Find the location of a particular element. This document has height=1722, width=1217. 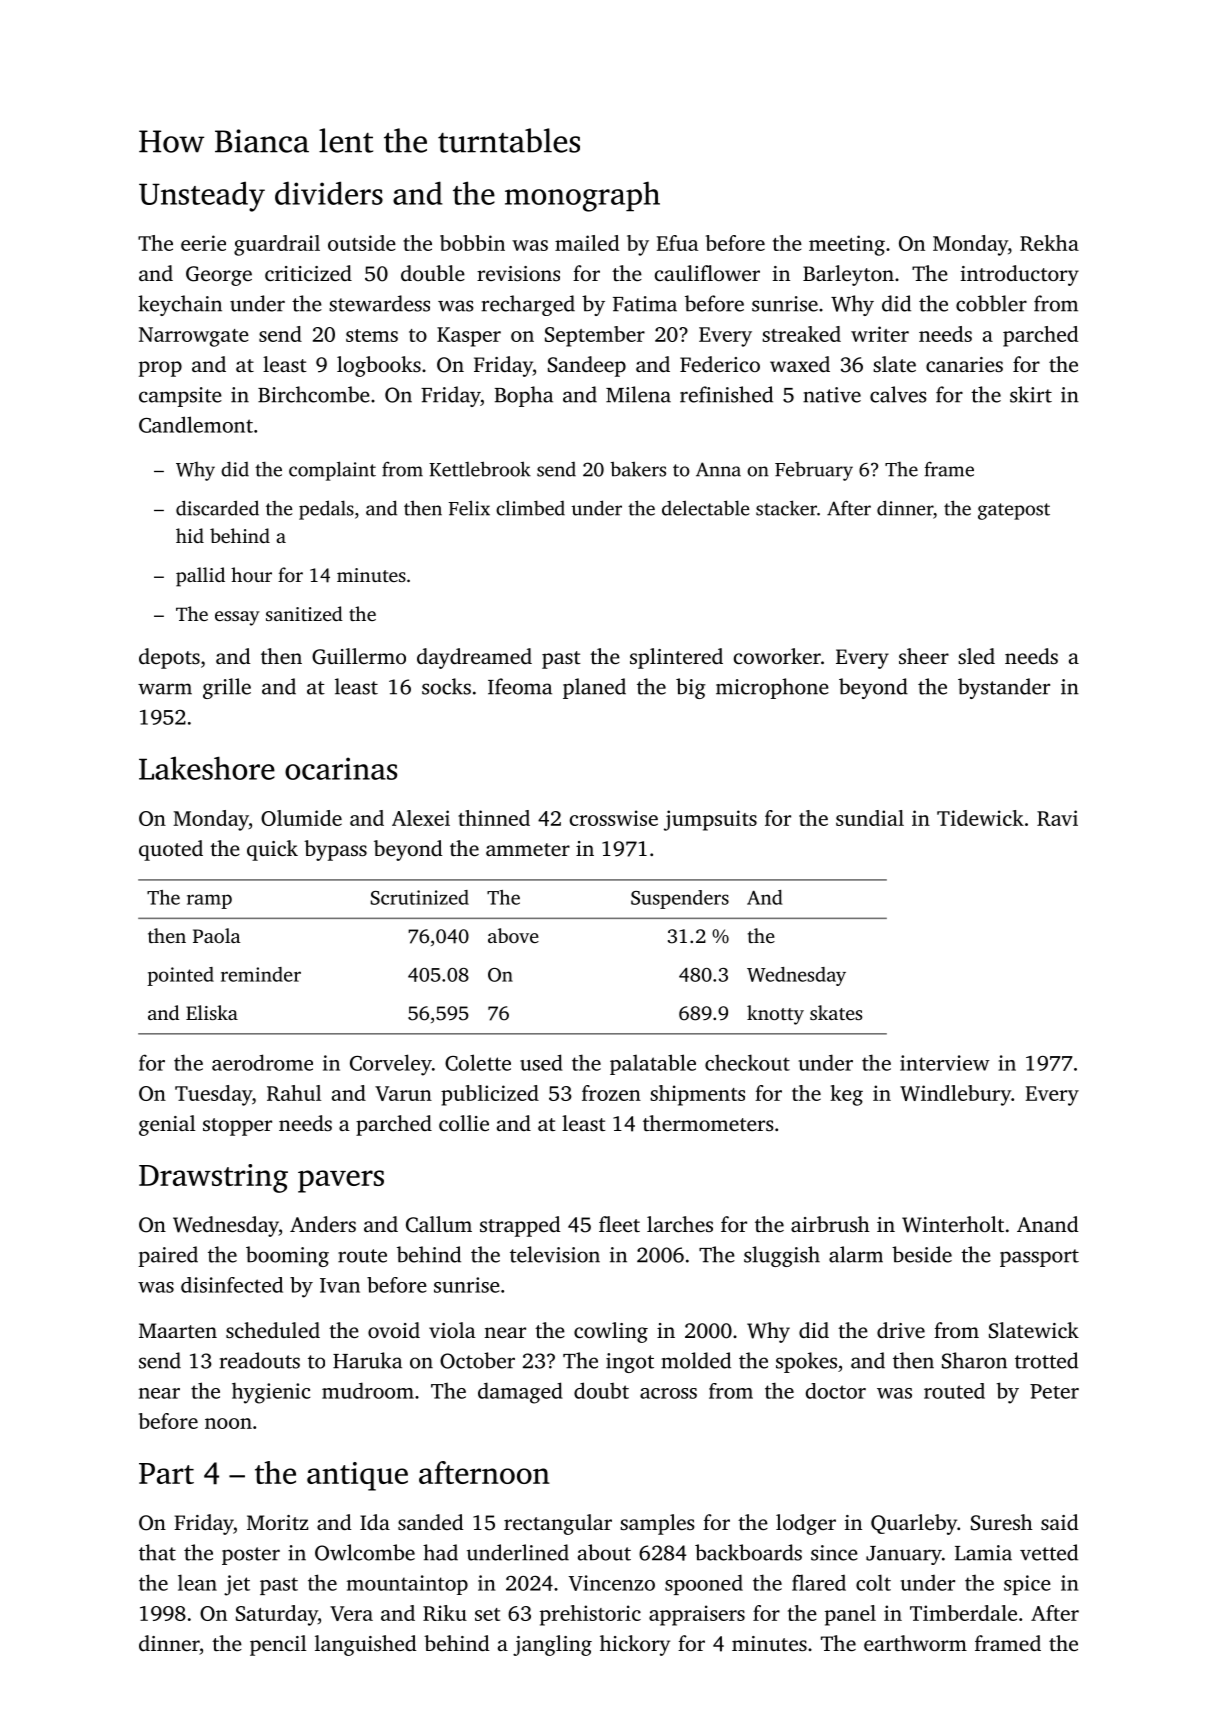

jangling is located at coordinates (552, 1645).
